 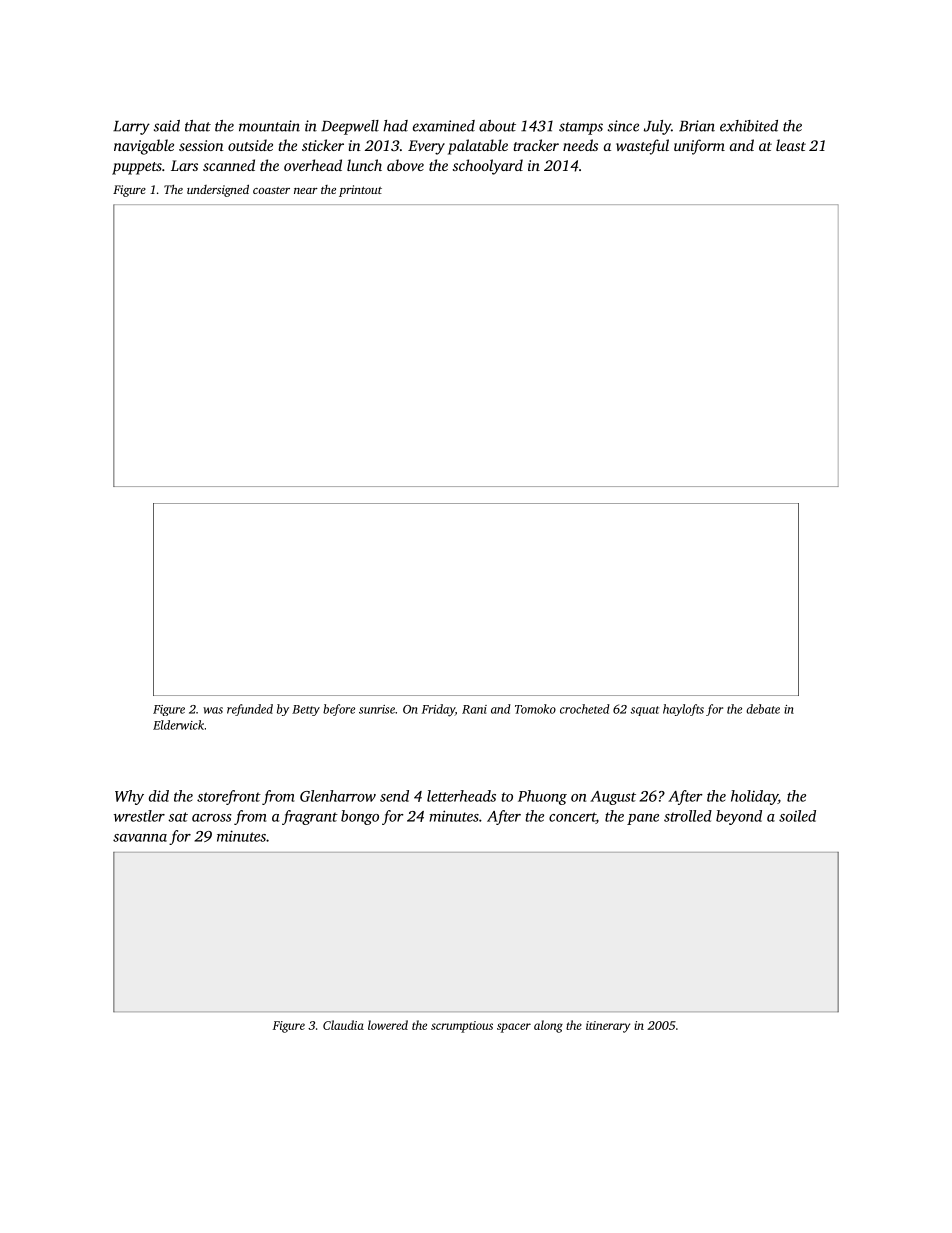 I want to click on stamps, so click(x=581, y=128).
